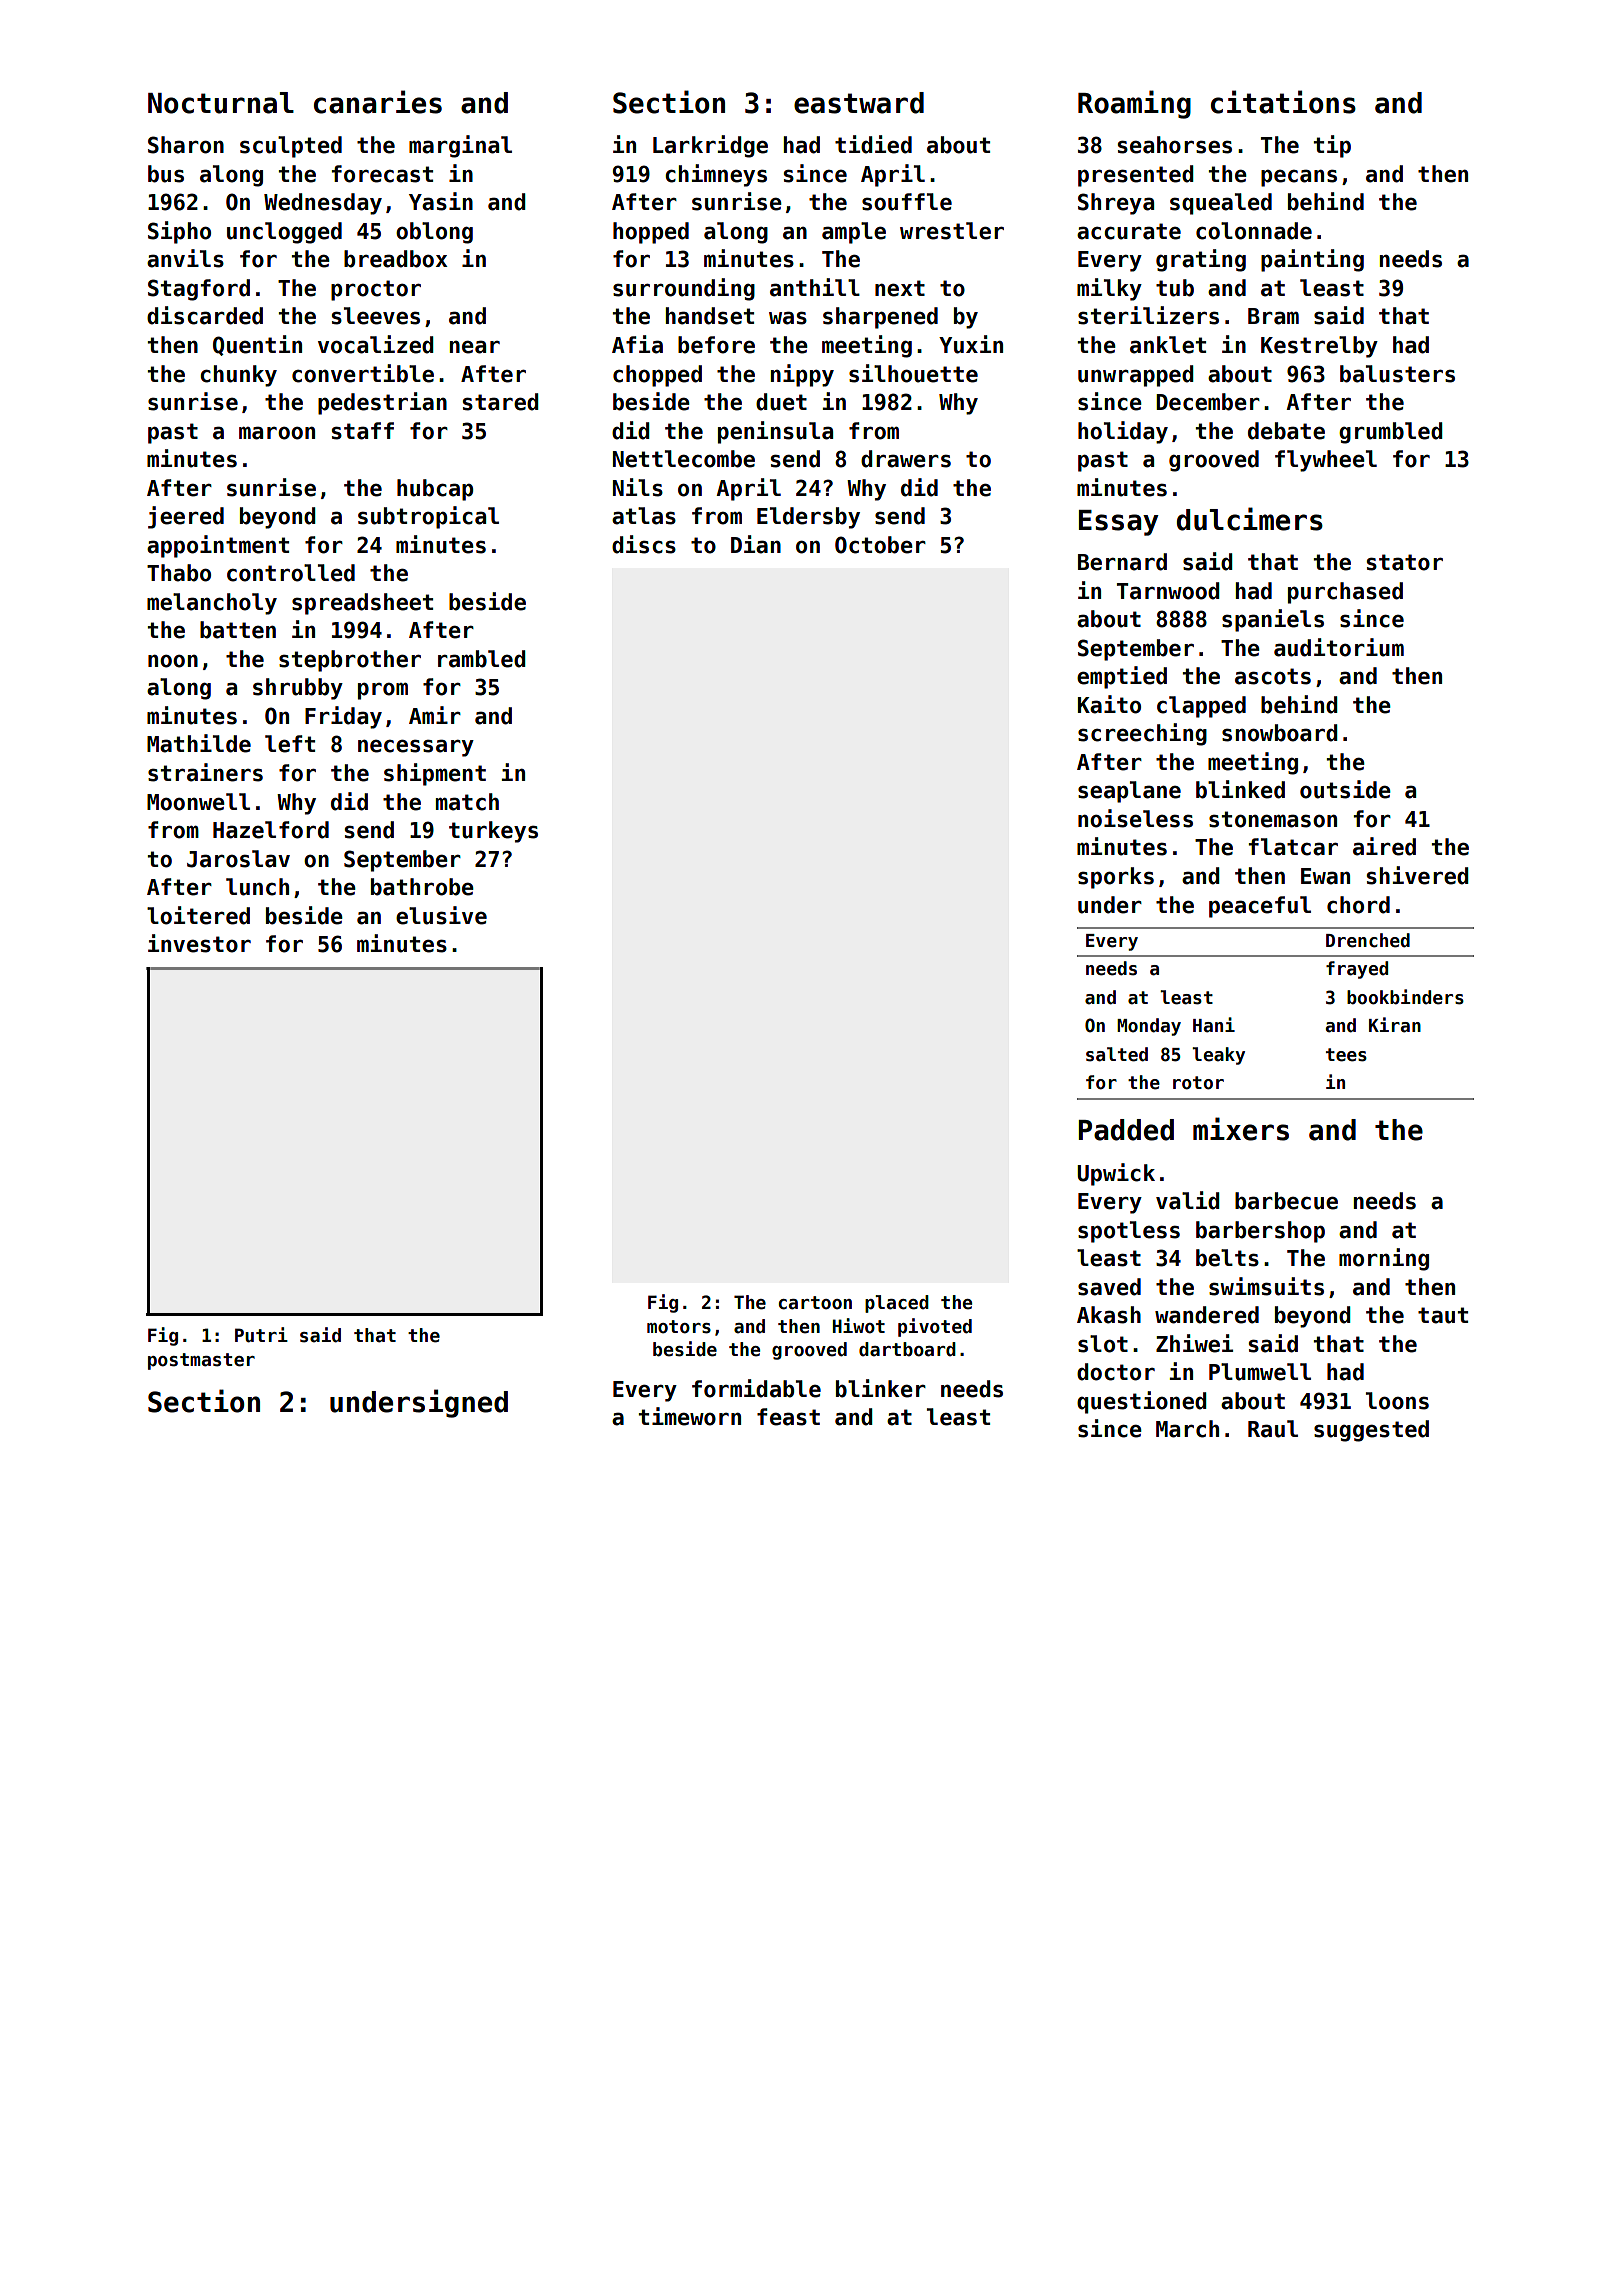  Describe the element at coordinates (859, 103) in the image. I see `eastward` at that location.
